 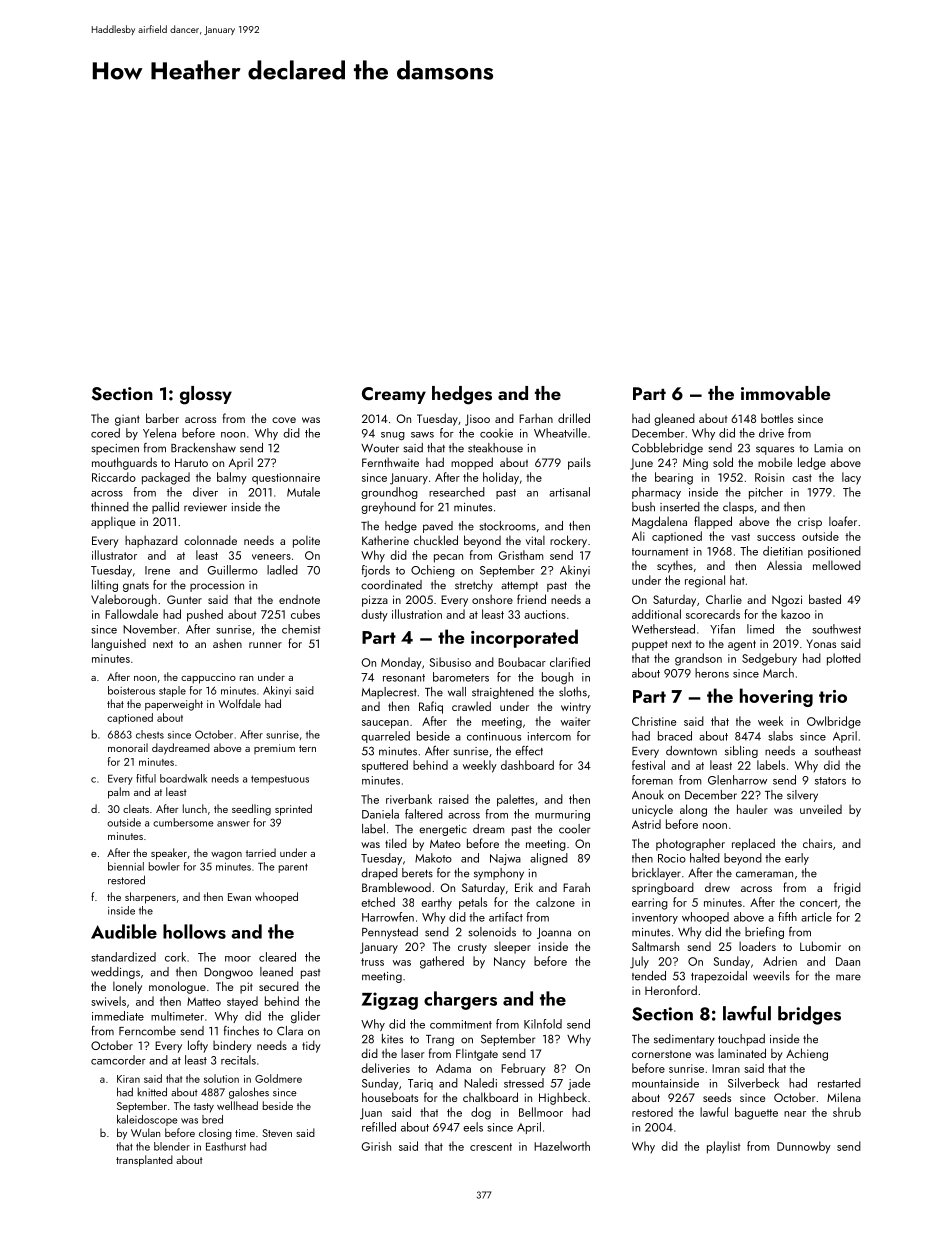 What do you see at coordinates (830, 781) in the screenshot?
I see `stators` at bounding box center [830, 781].
